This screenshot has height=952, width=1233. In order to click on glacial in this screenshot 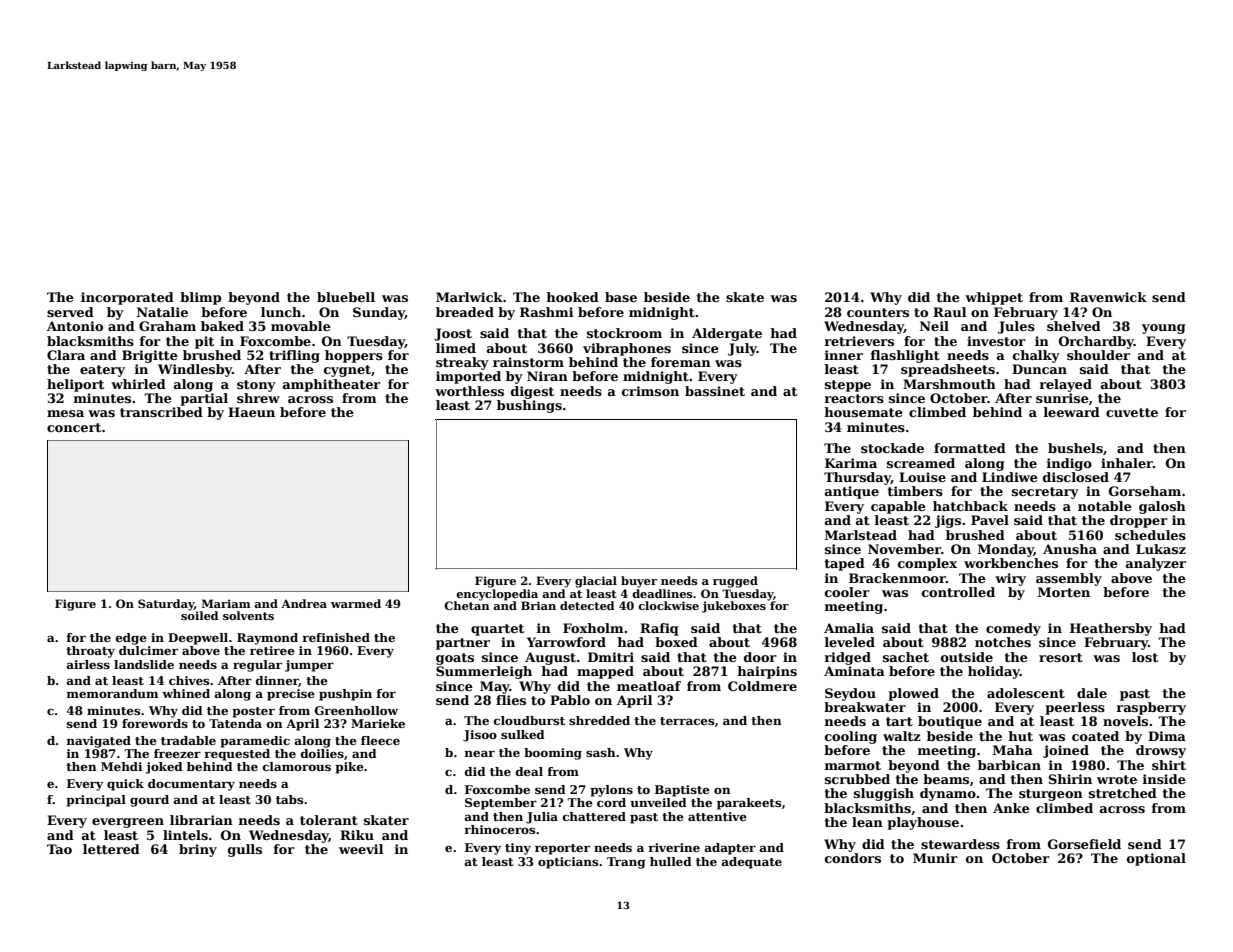, I will do `click(596, 582)`.
